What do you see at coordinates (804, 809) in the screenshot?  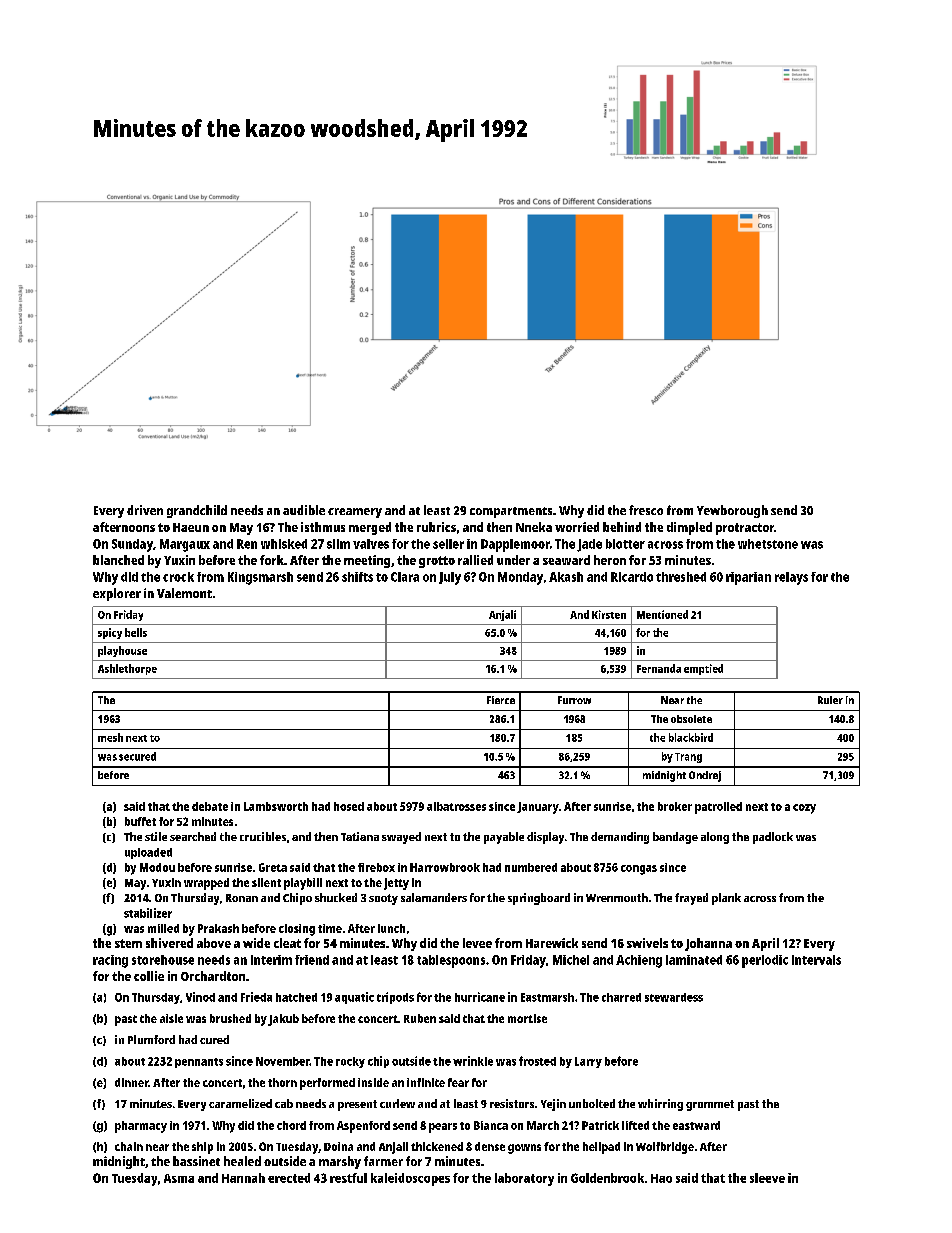 I see `cozy` at bounding box center [804, 809].
